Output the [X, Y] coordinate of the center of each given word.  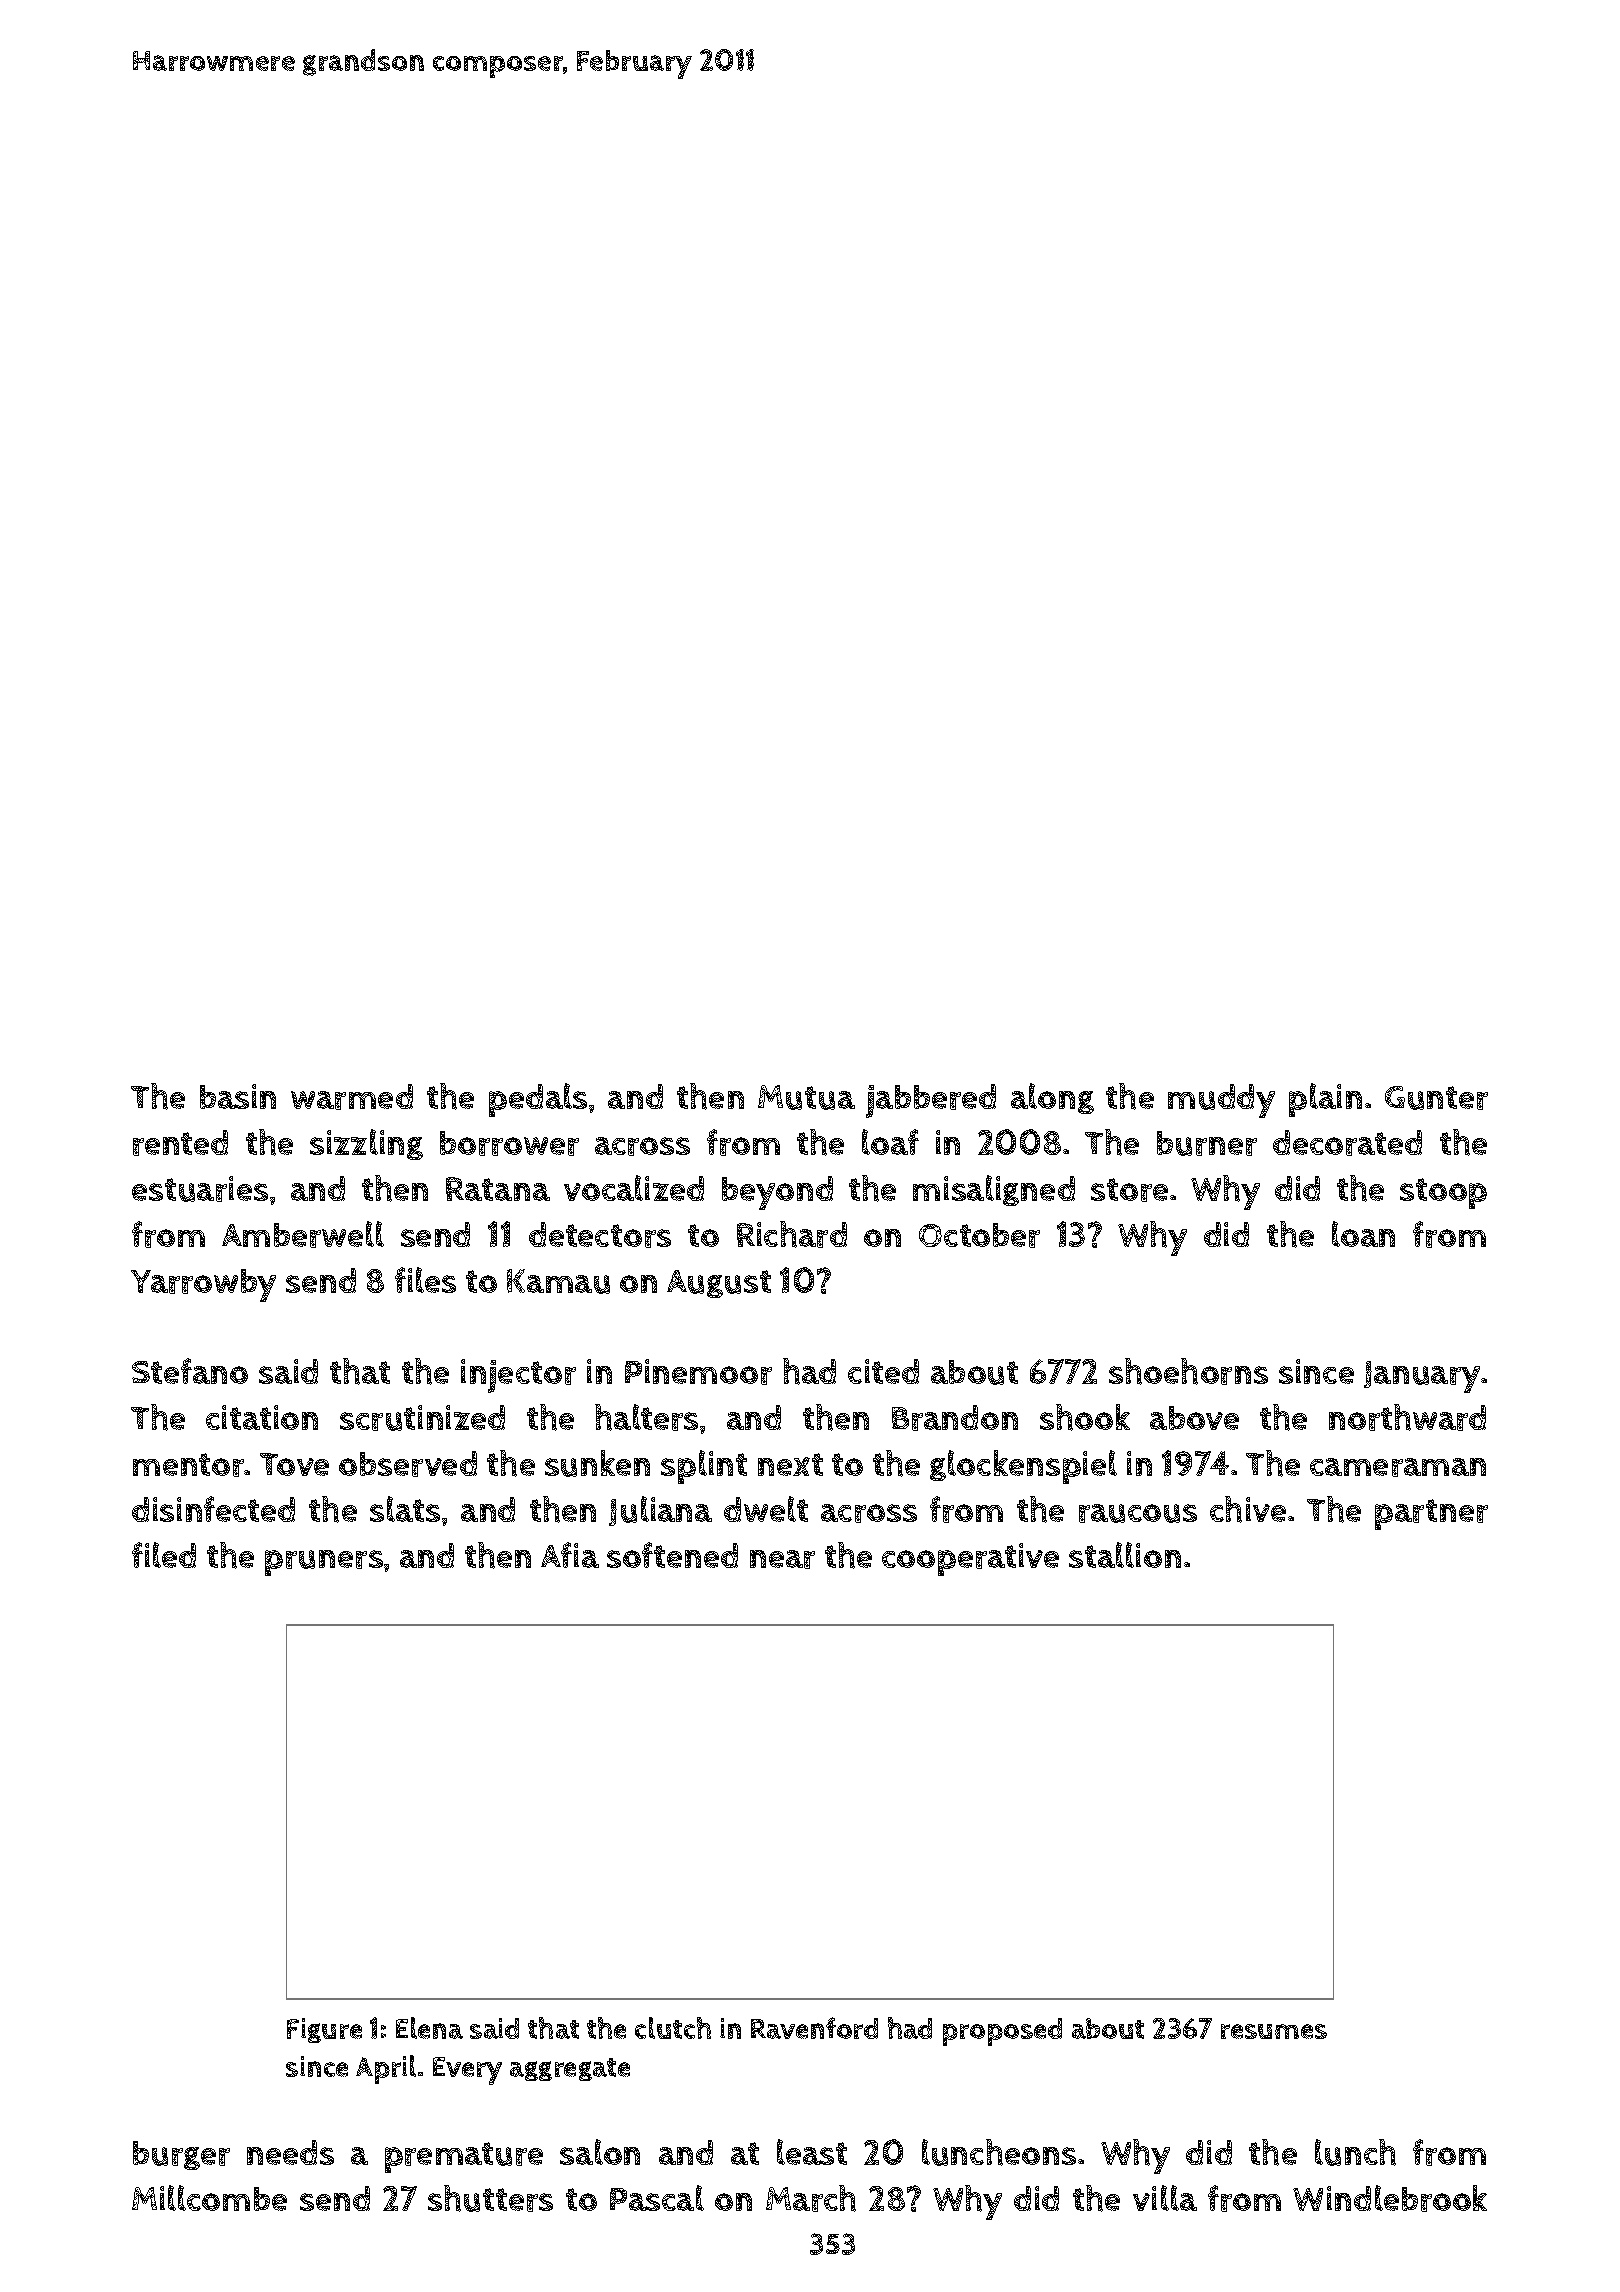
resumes [1274, 2031]
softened [672, 1555]
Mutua [806, 1097]
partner [1431, 1514]
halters [646, 1417]
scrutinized [422, 1418]
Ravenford [814, 2028]
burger [181, 2155]
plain [1325, 1100]
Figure [324, 2030]
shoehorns [1188, 1371]
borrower [509, 1143]
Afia [570, 1555]
